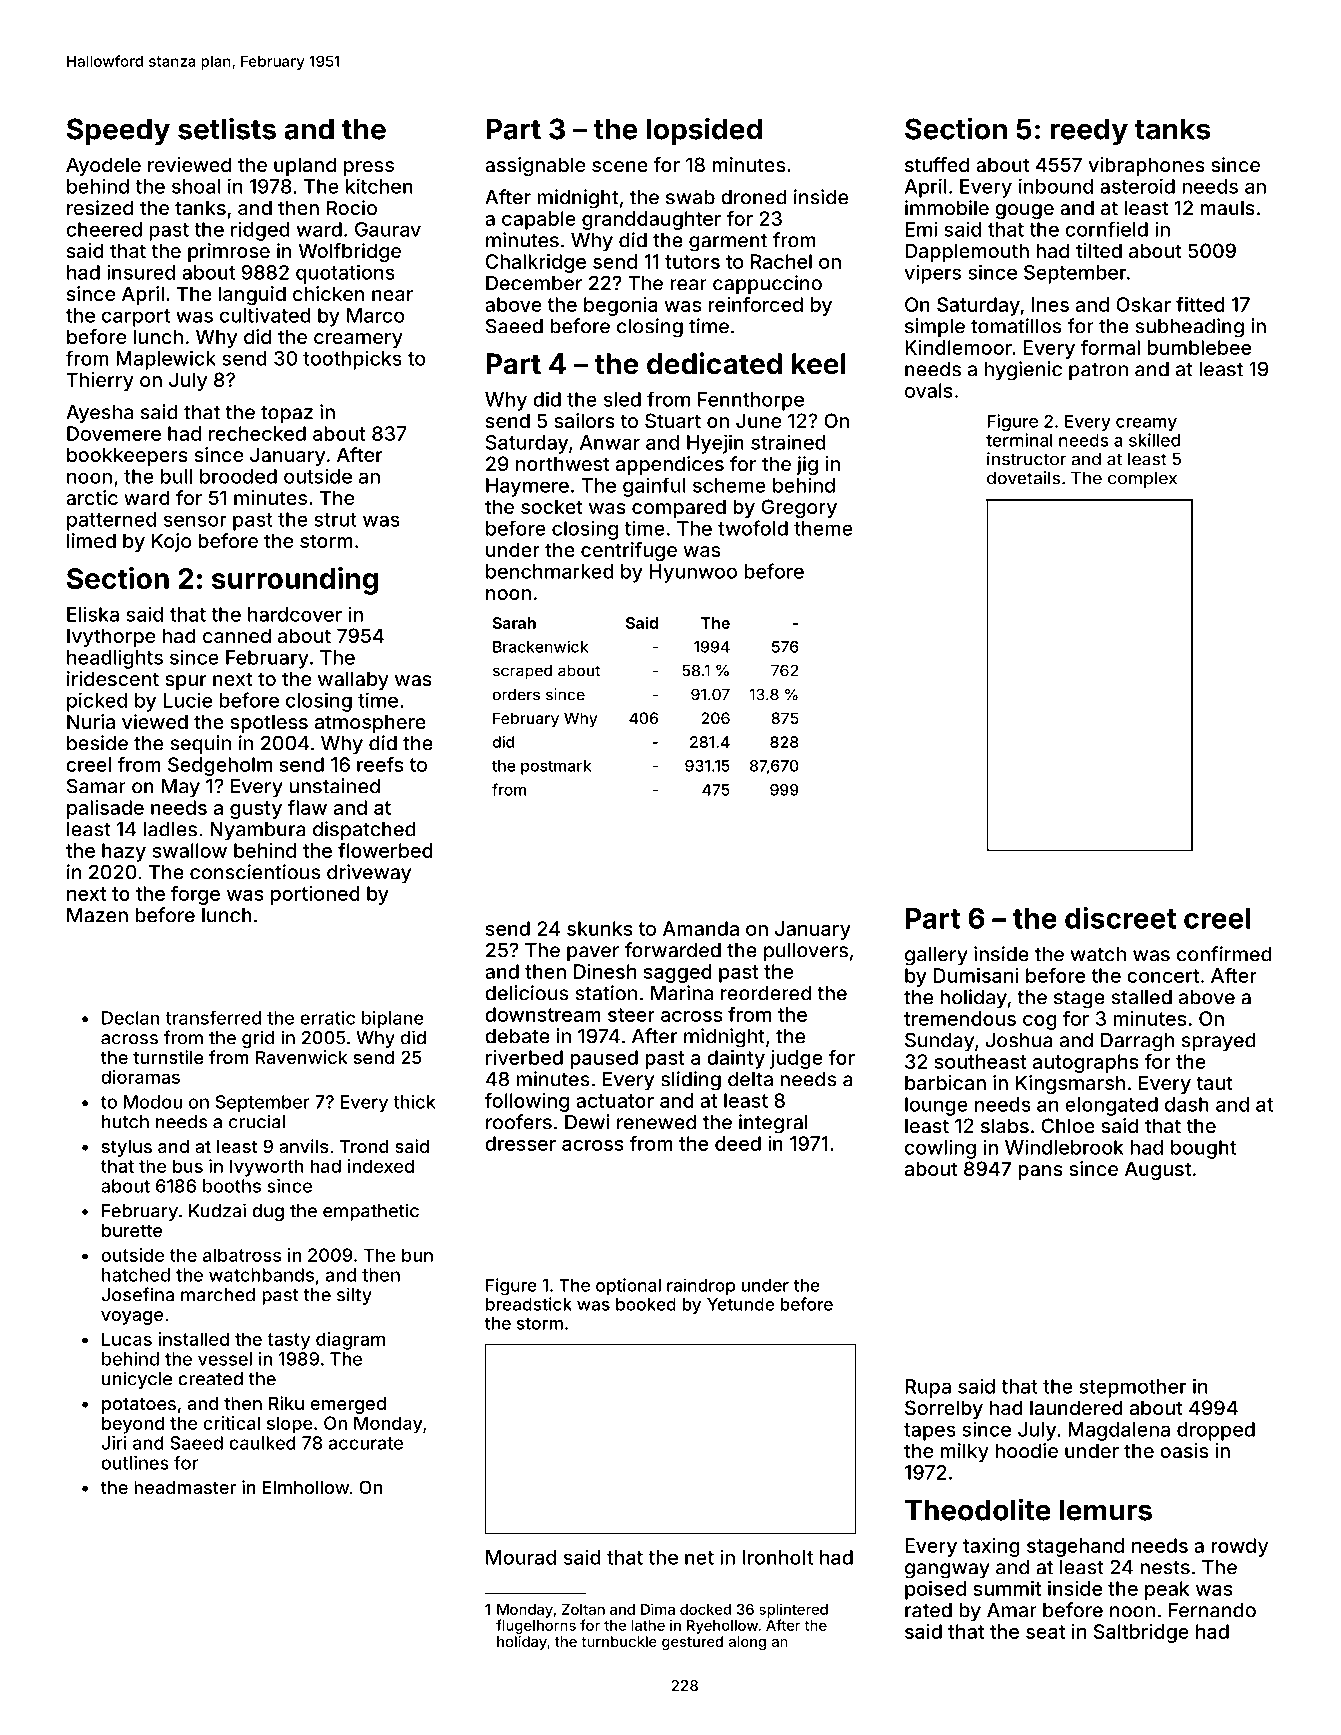 The height and width of the document is (1735, 1341). I want to click on cowling, so click(940, 1149).
